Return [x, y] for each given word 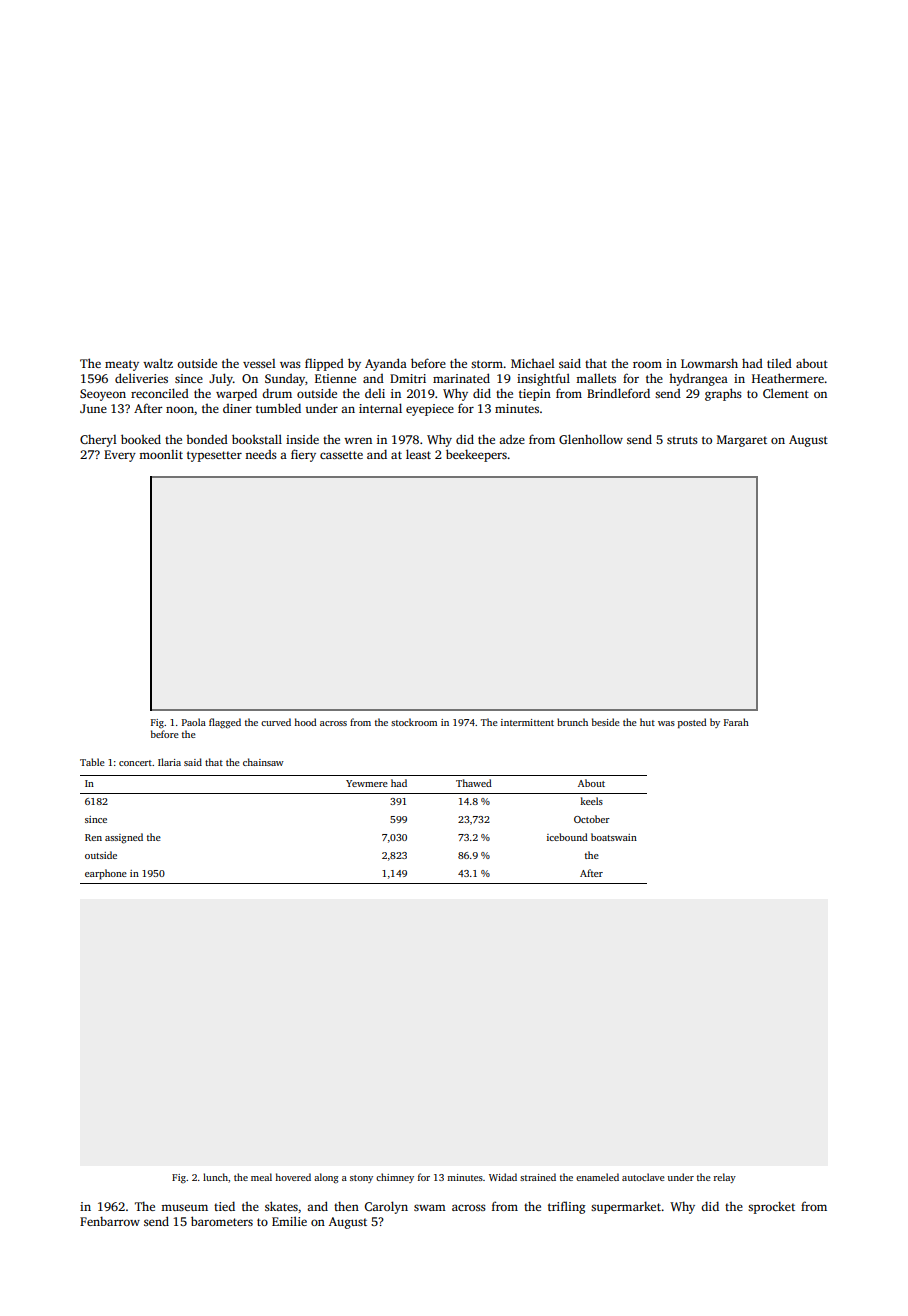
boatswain [614, 837]
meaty [122, 365]
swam [430, 1207]
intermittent [527, 722]
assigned [124, 838]
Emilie [289, 1221]
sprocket [771, 1207]
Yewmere [367, 783]
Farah [736, 722]
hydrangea [698, 380]
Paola [194, 722]
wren [358, 440]
